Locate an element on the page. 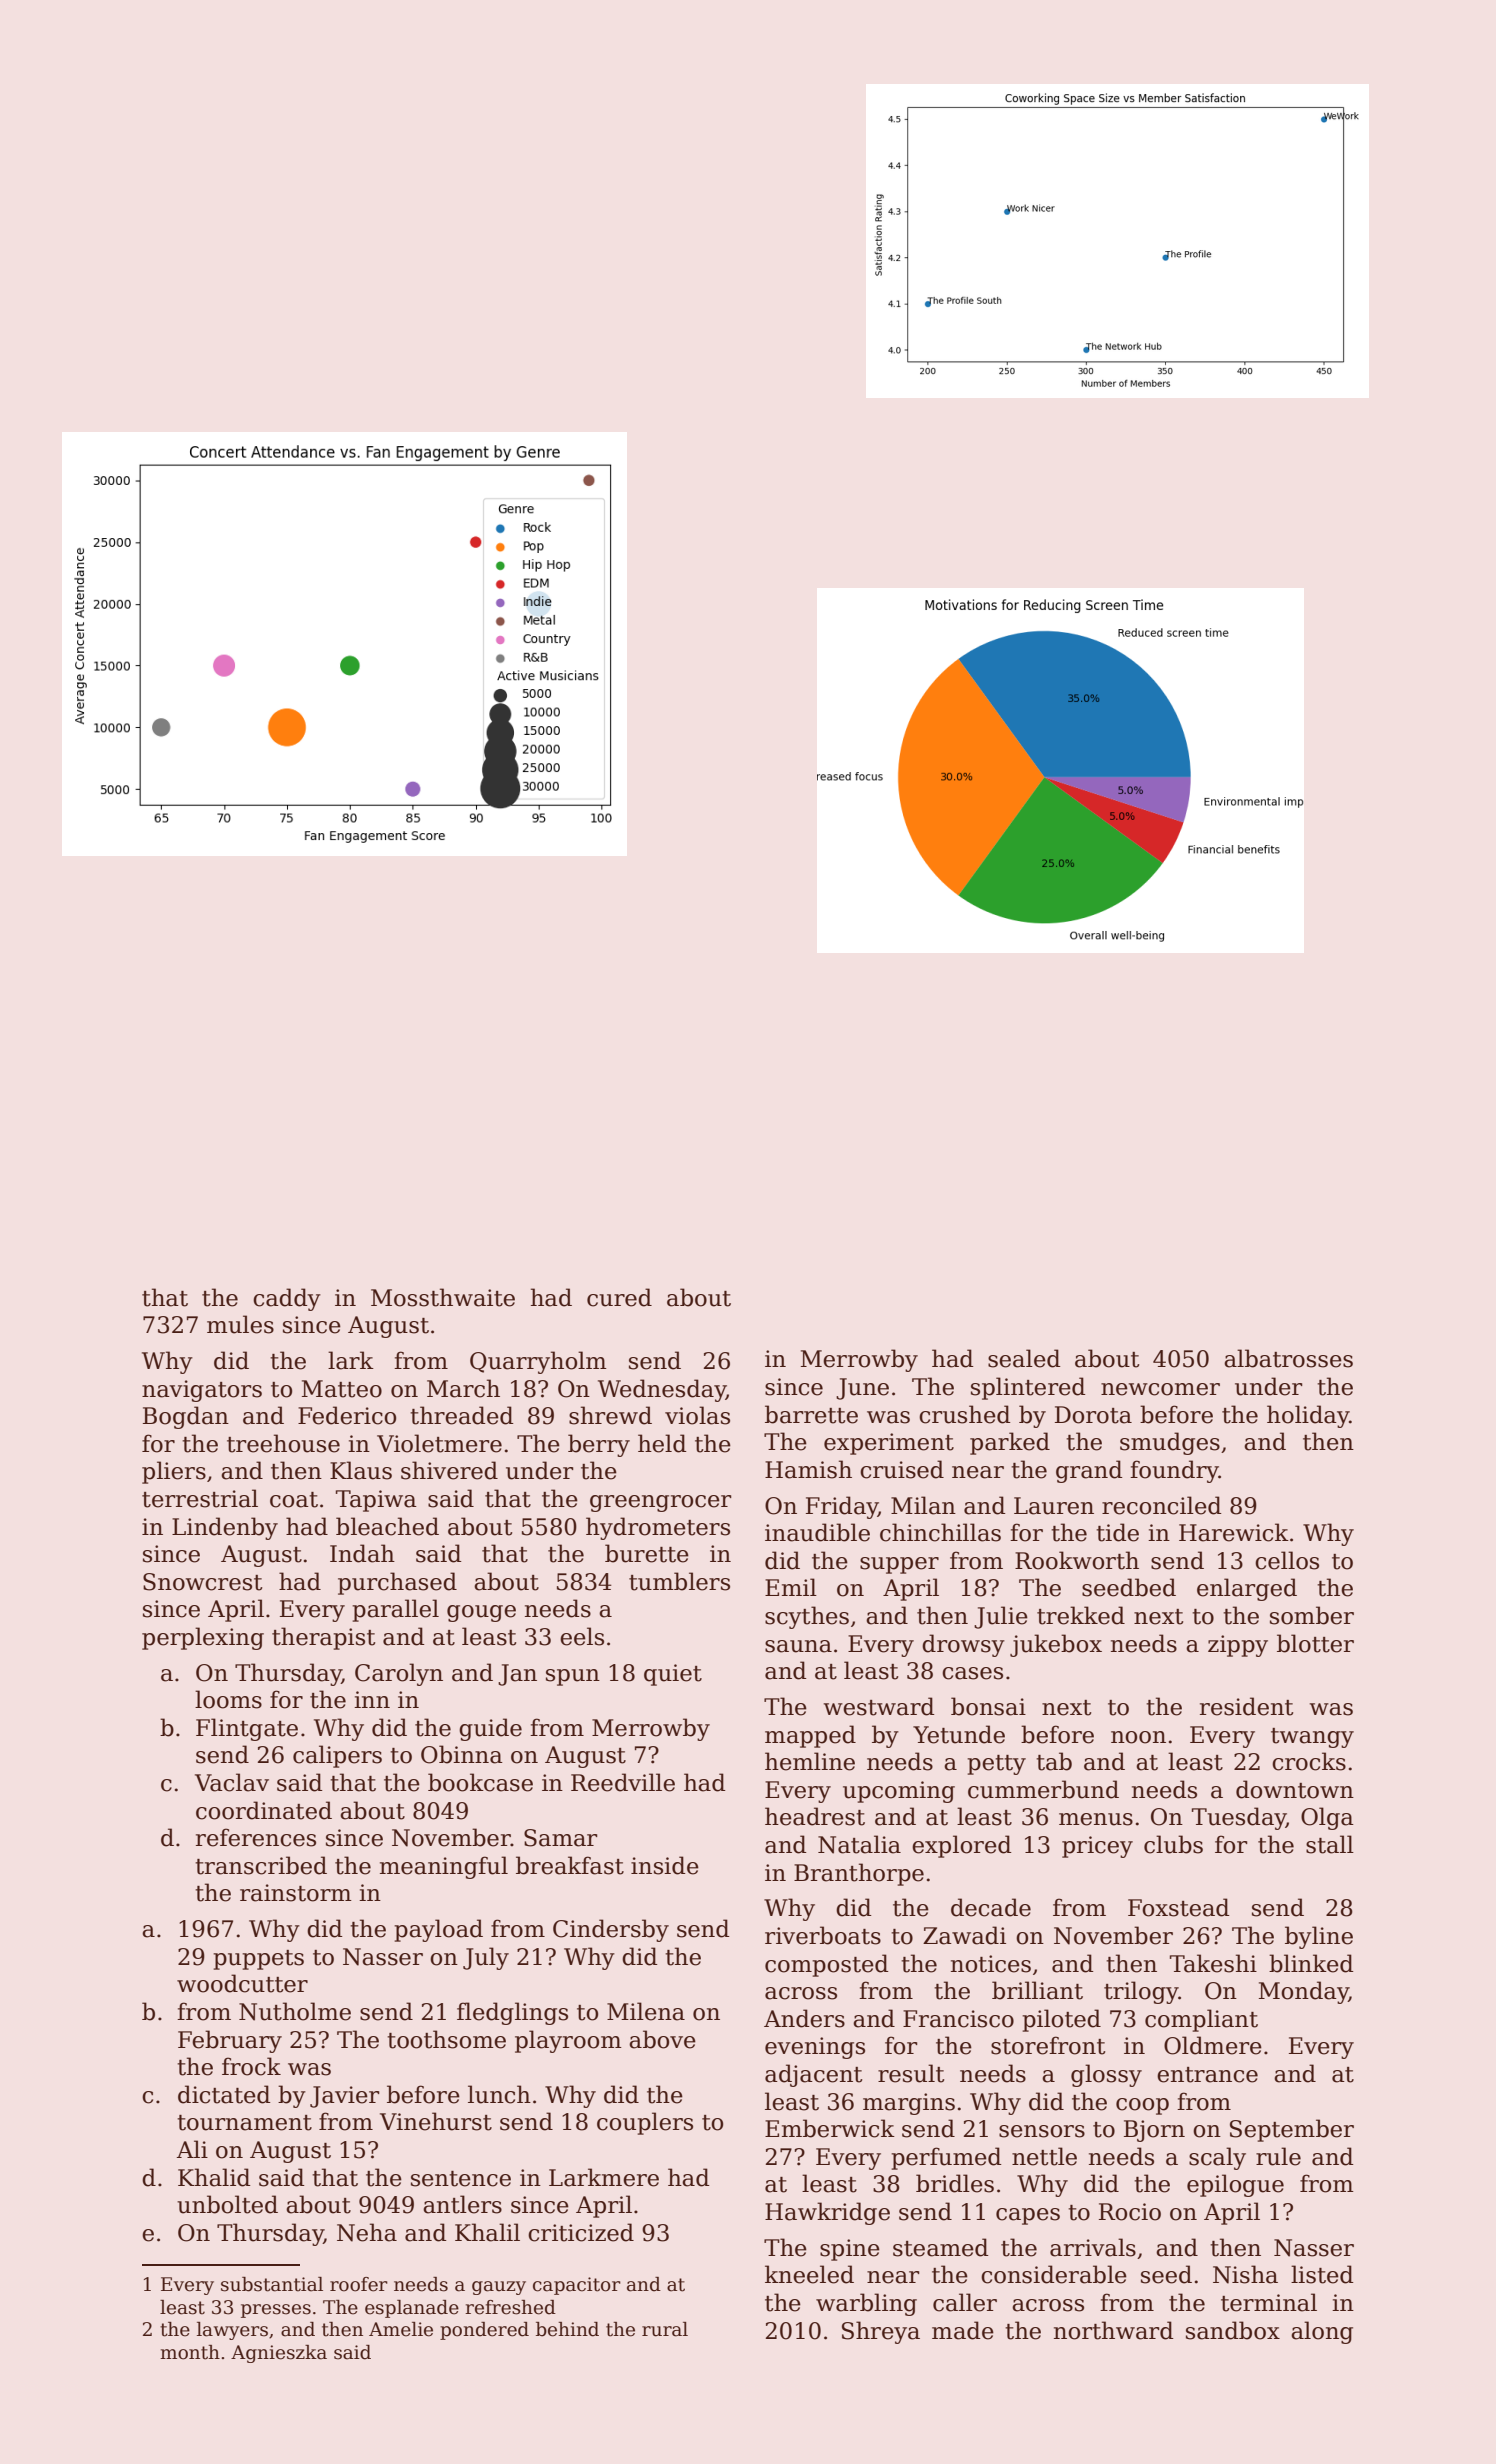 Image resolution: width=1496 pixels, height=2464 pixels. couplers is located at coordinates (645, 2123).
